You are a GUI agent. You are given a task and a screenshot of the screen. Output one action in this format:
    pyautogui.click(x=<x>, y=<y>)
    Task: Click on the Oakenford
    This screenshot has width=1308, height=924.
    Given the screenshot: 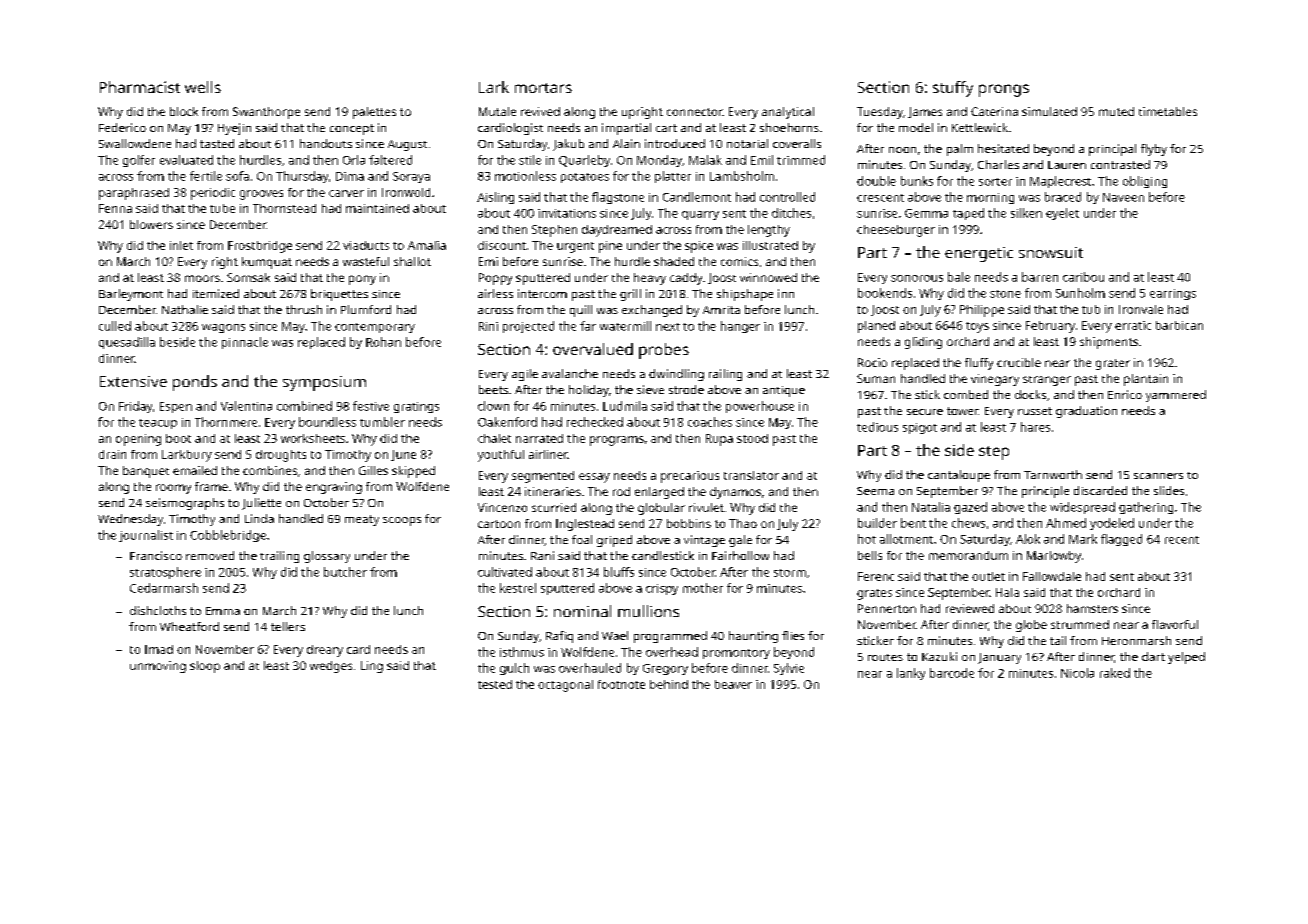 What is the action you would take?
    pyautogui.click(x=507, y=422)
